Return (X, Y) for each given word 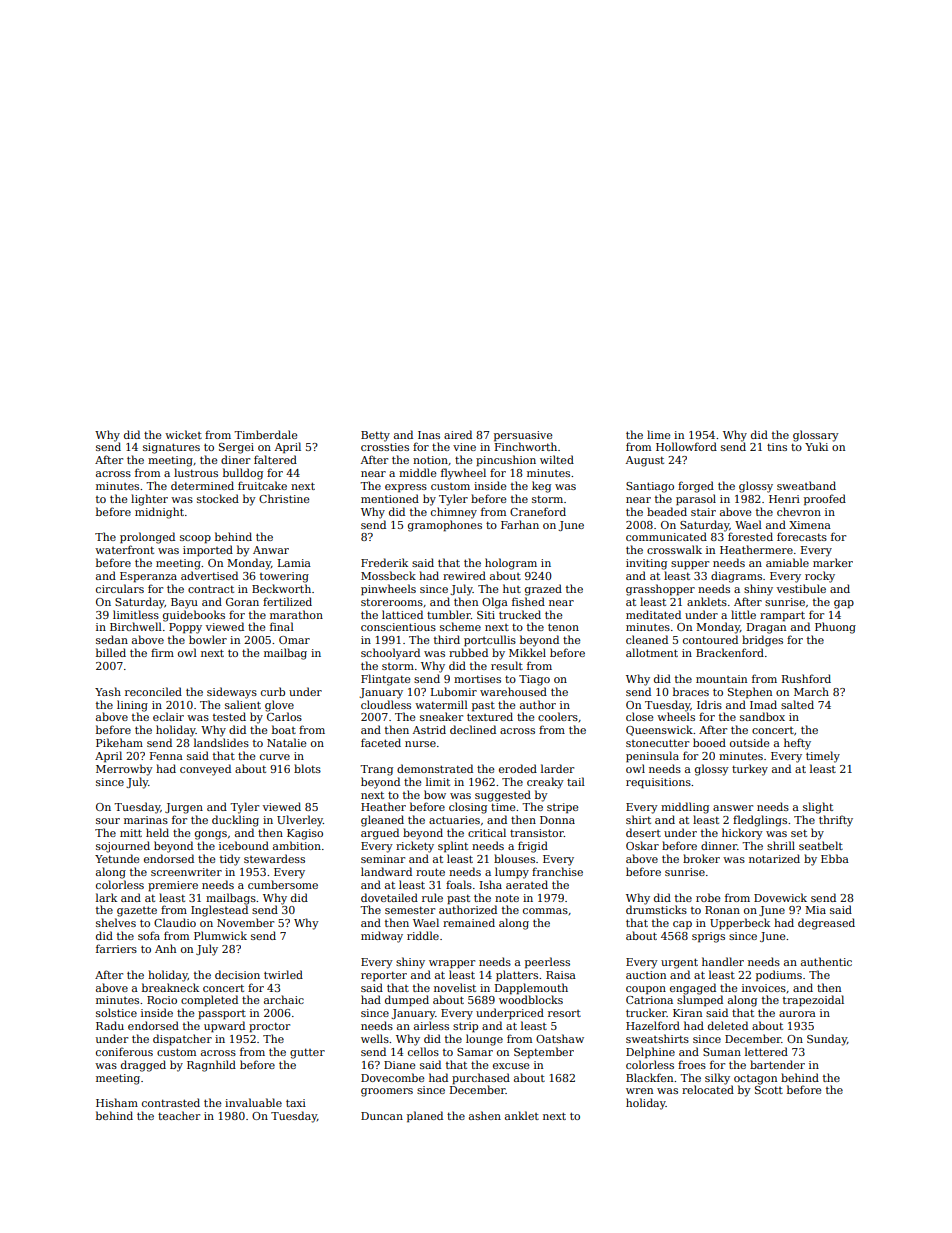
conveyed (205, 770)
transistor (537, 833)
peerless (547, 963)
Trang (376, 770)
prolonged (147, 538)
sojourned (123, 847)
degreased (826, 924)
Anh (165, 948)
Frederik (384, 562)
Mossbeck (388, 575)
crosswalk (674, 549)
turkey (750, 770)
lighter (149, 500)
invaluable (253, 1102)
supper (690, 565)
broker (701, 858)
